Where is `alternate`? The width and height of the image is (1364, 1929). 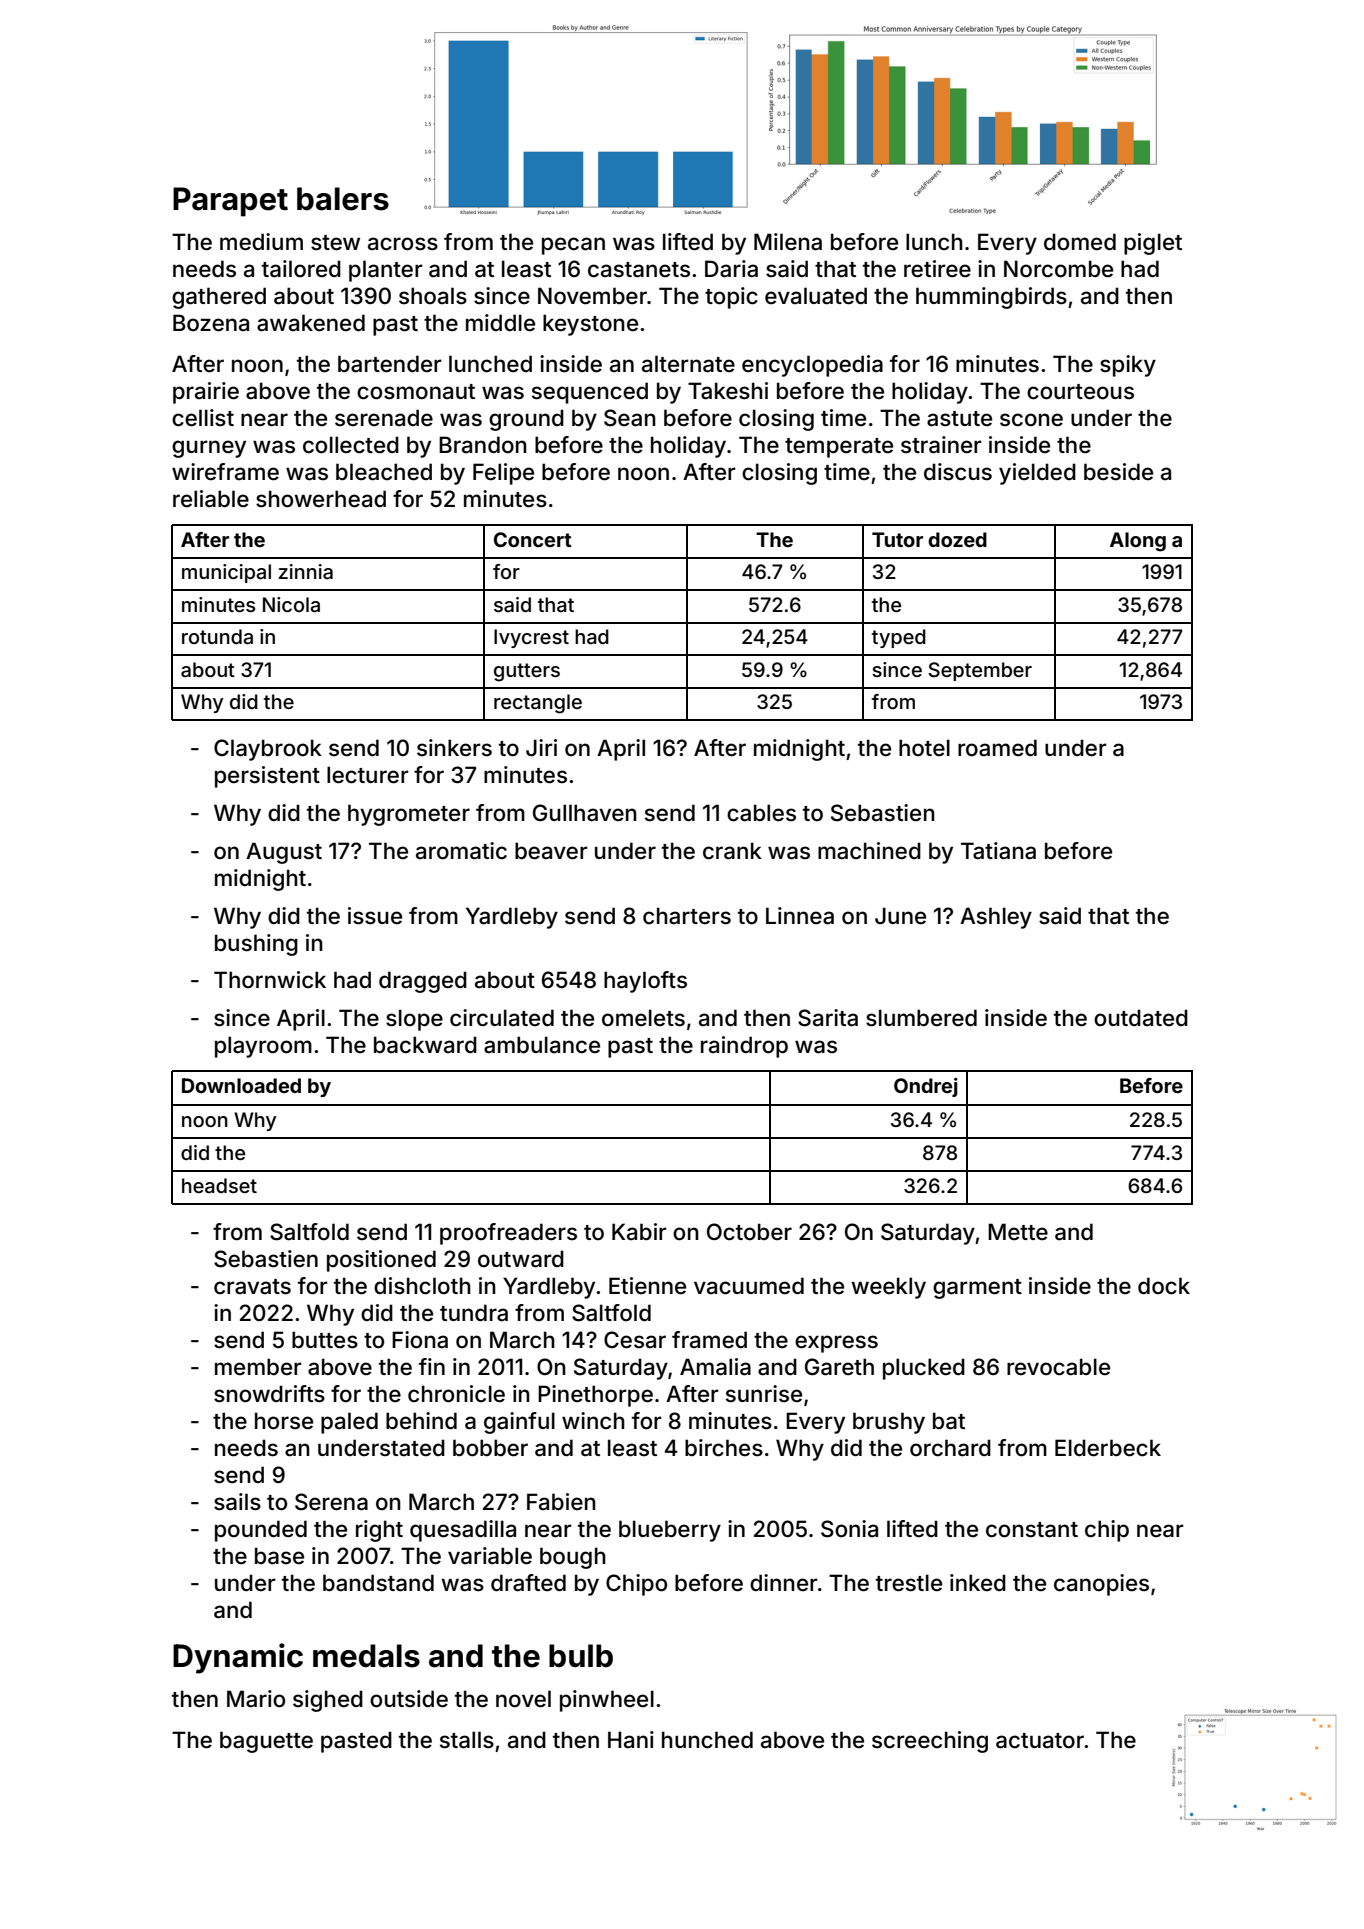
alternate is located at coordinates (688, 364).
